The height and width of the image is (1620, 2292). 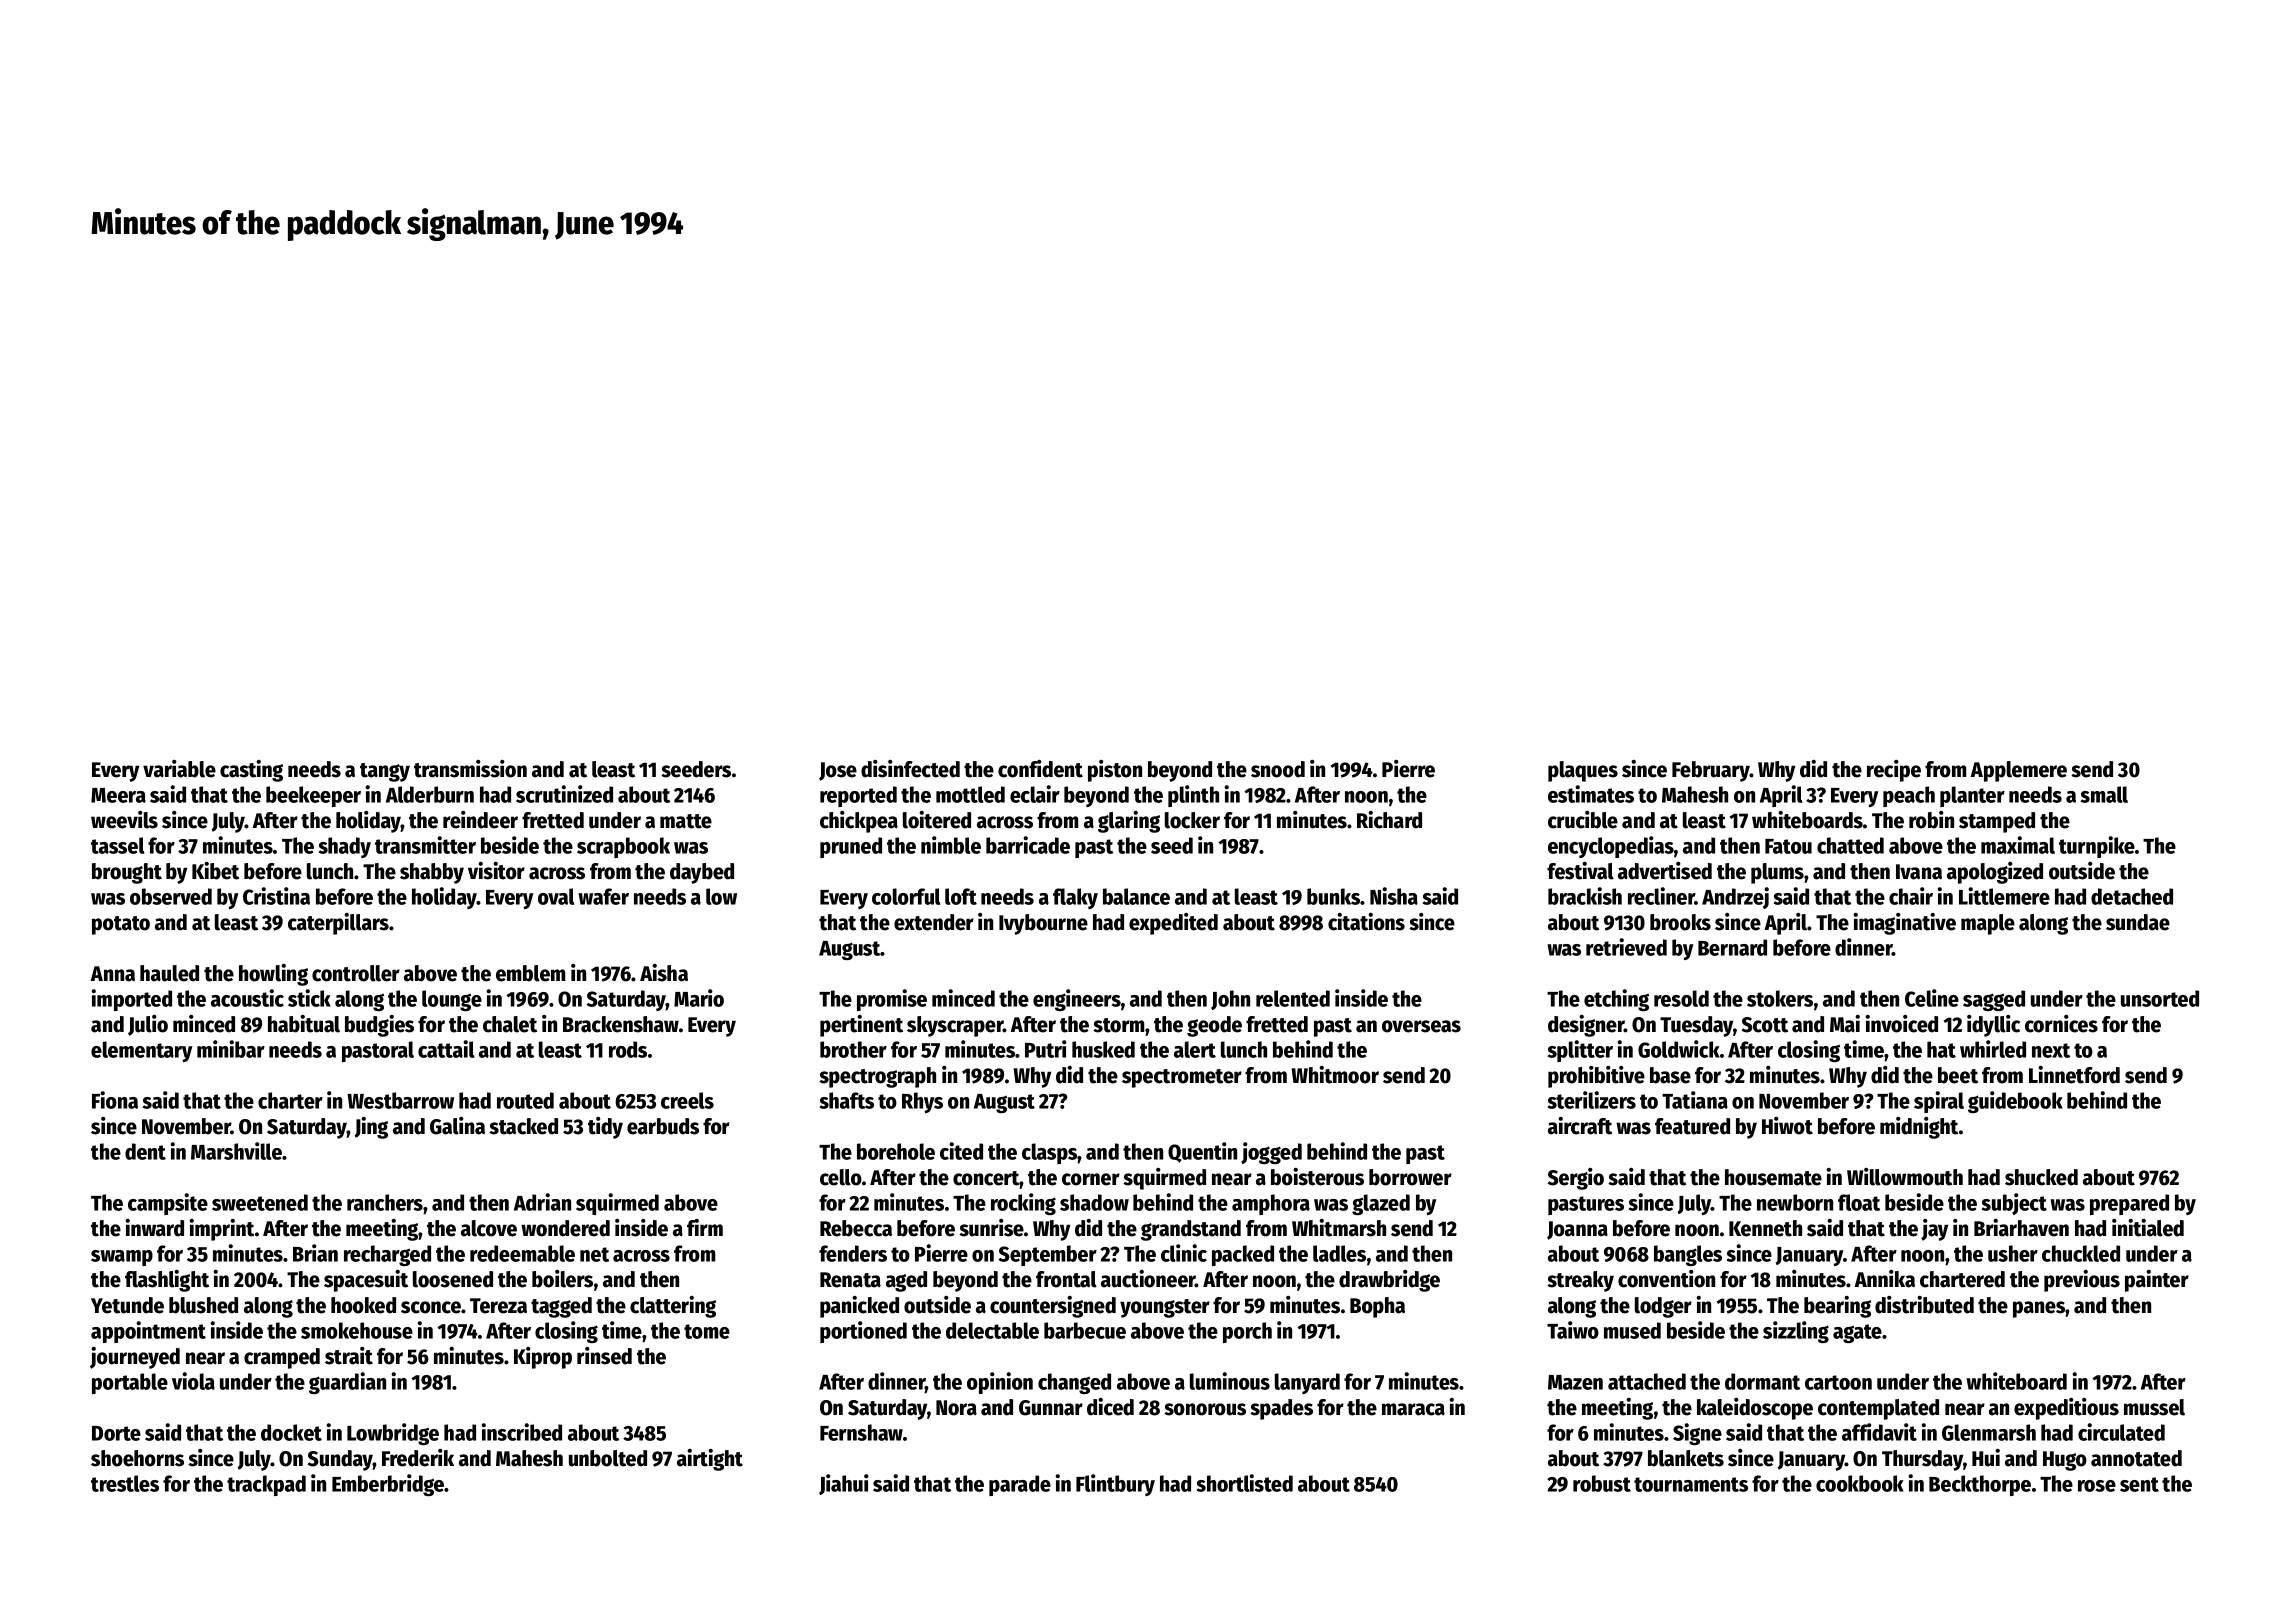 I want to click on scrutinized, so click(x=564, y=794).
